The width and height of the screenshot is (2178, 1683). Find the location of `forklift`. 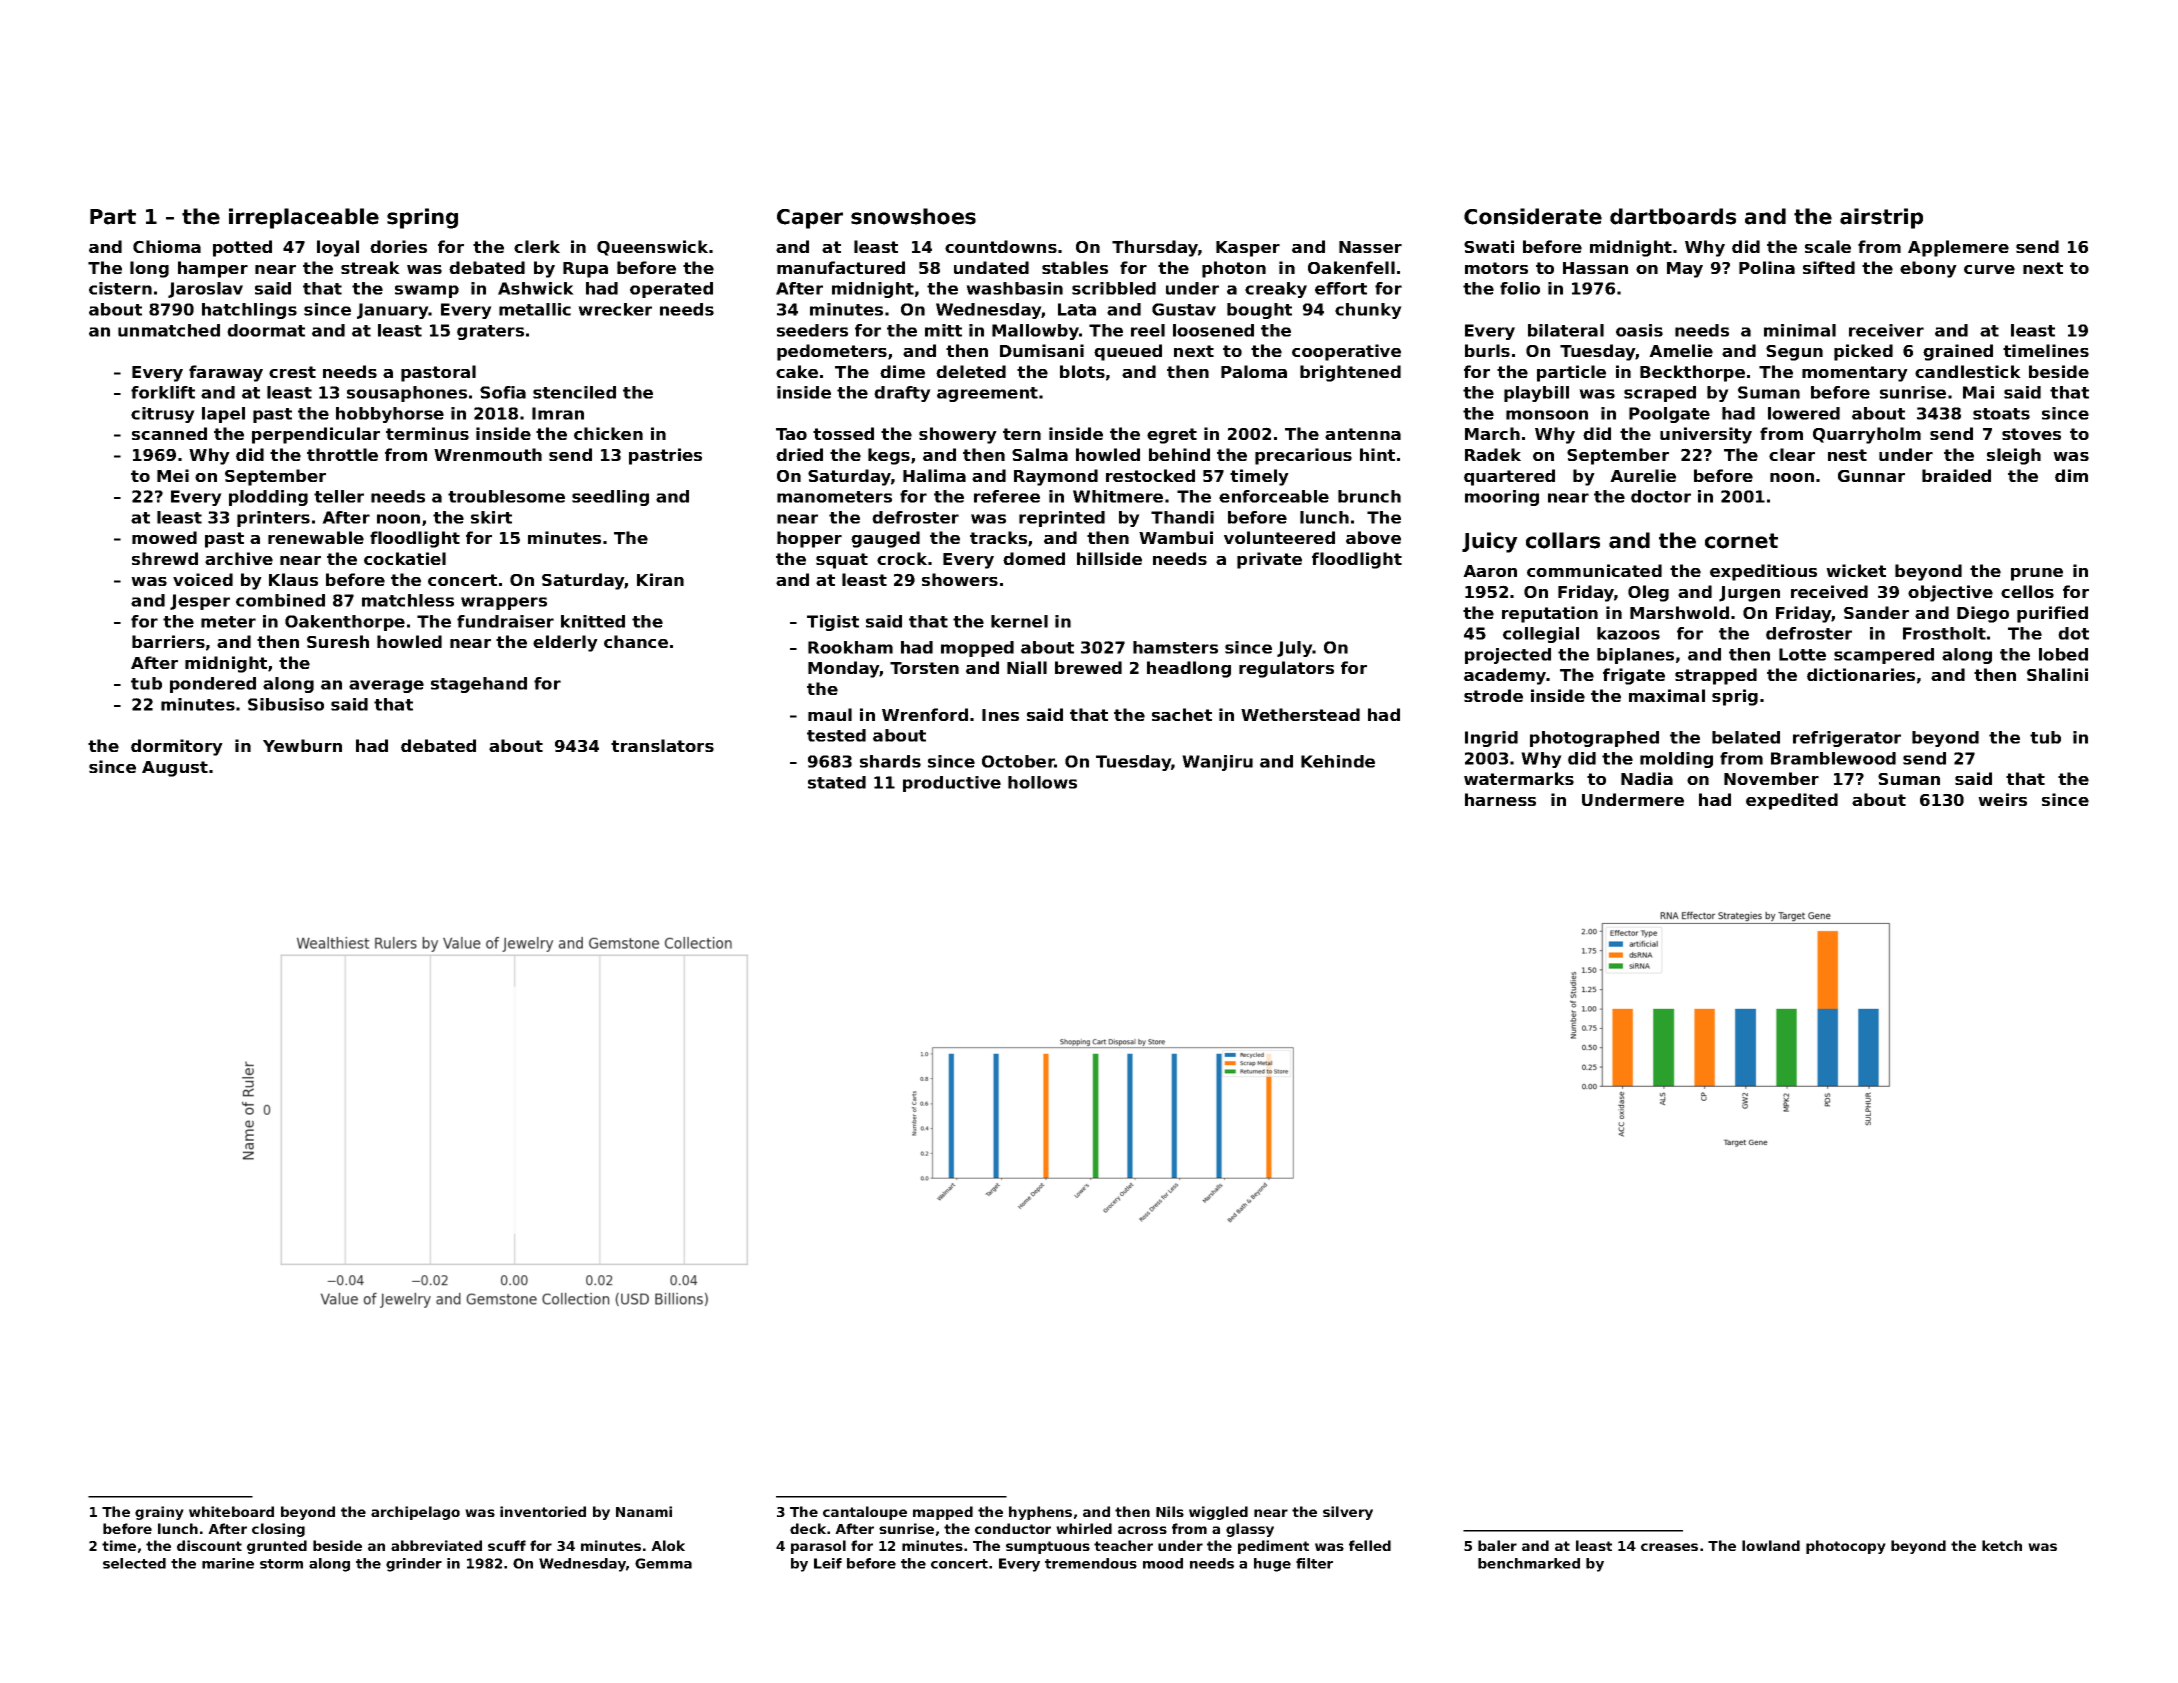

forklift is located at coordinates (163, 392).
